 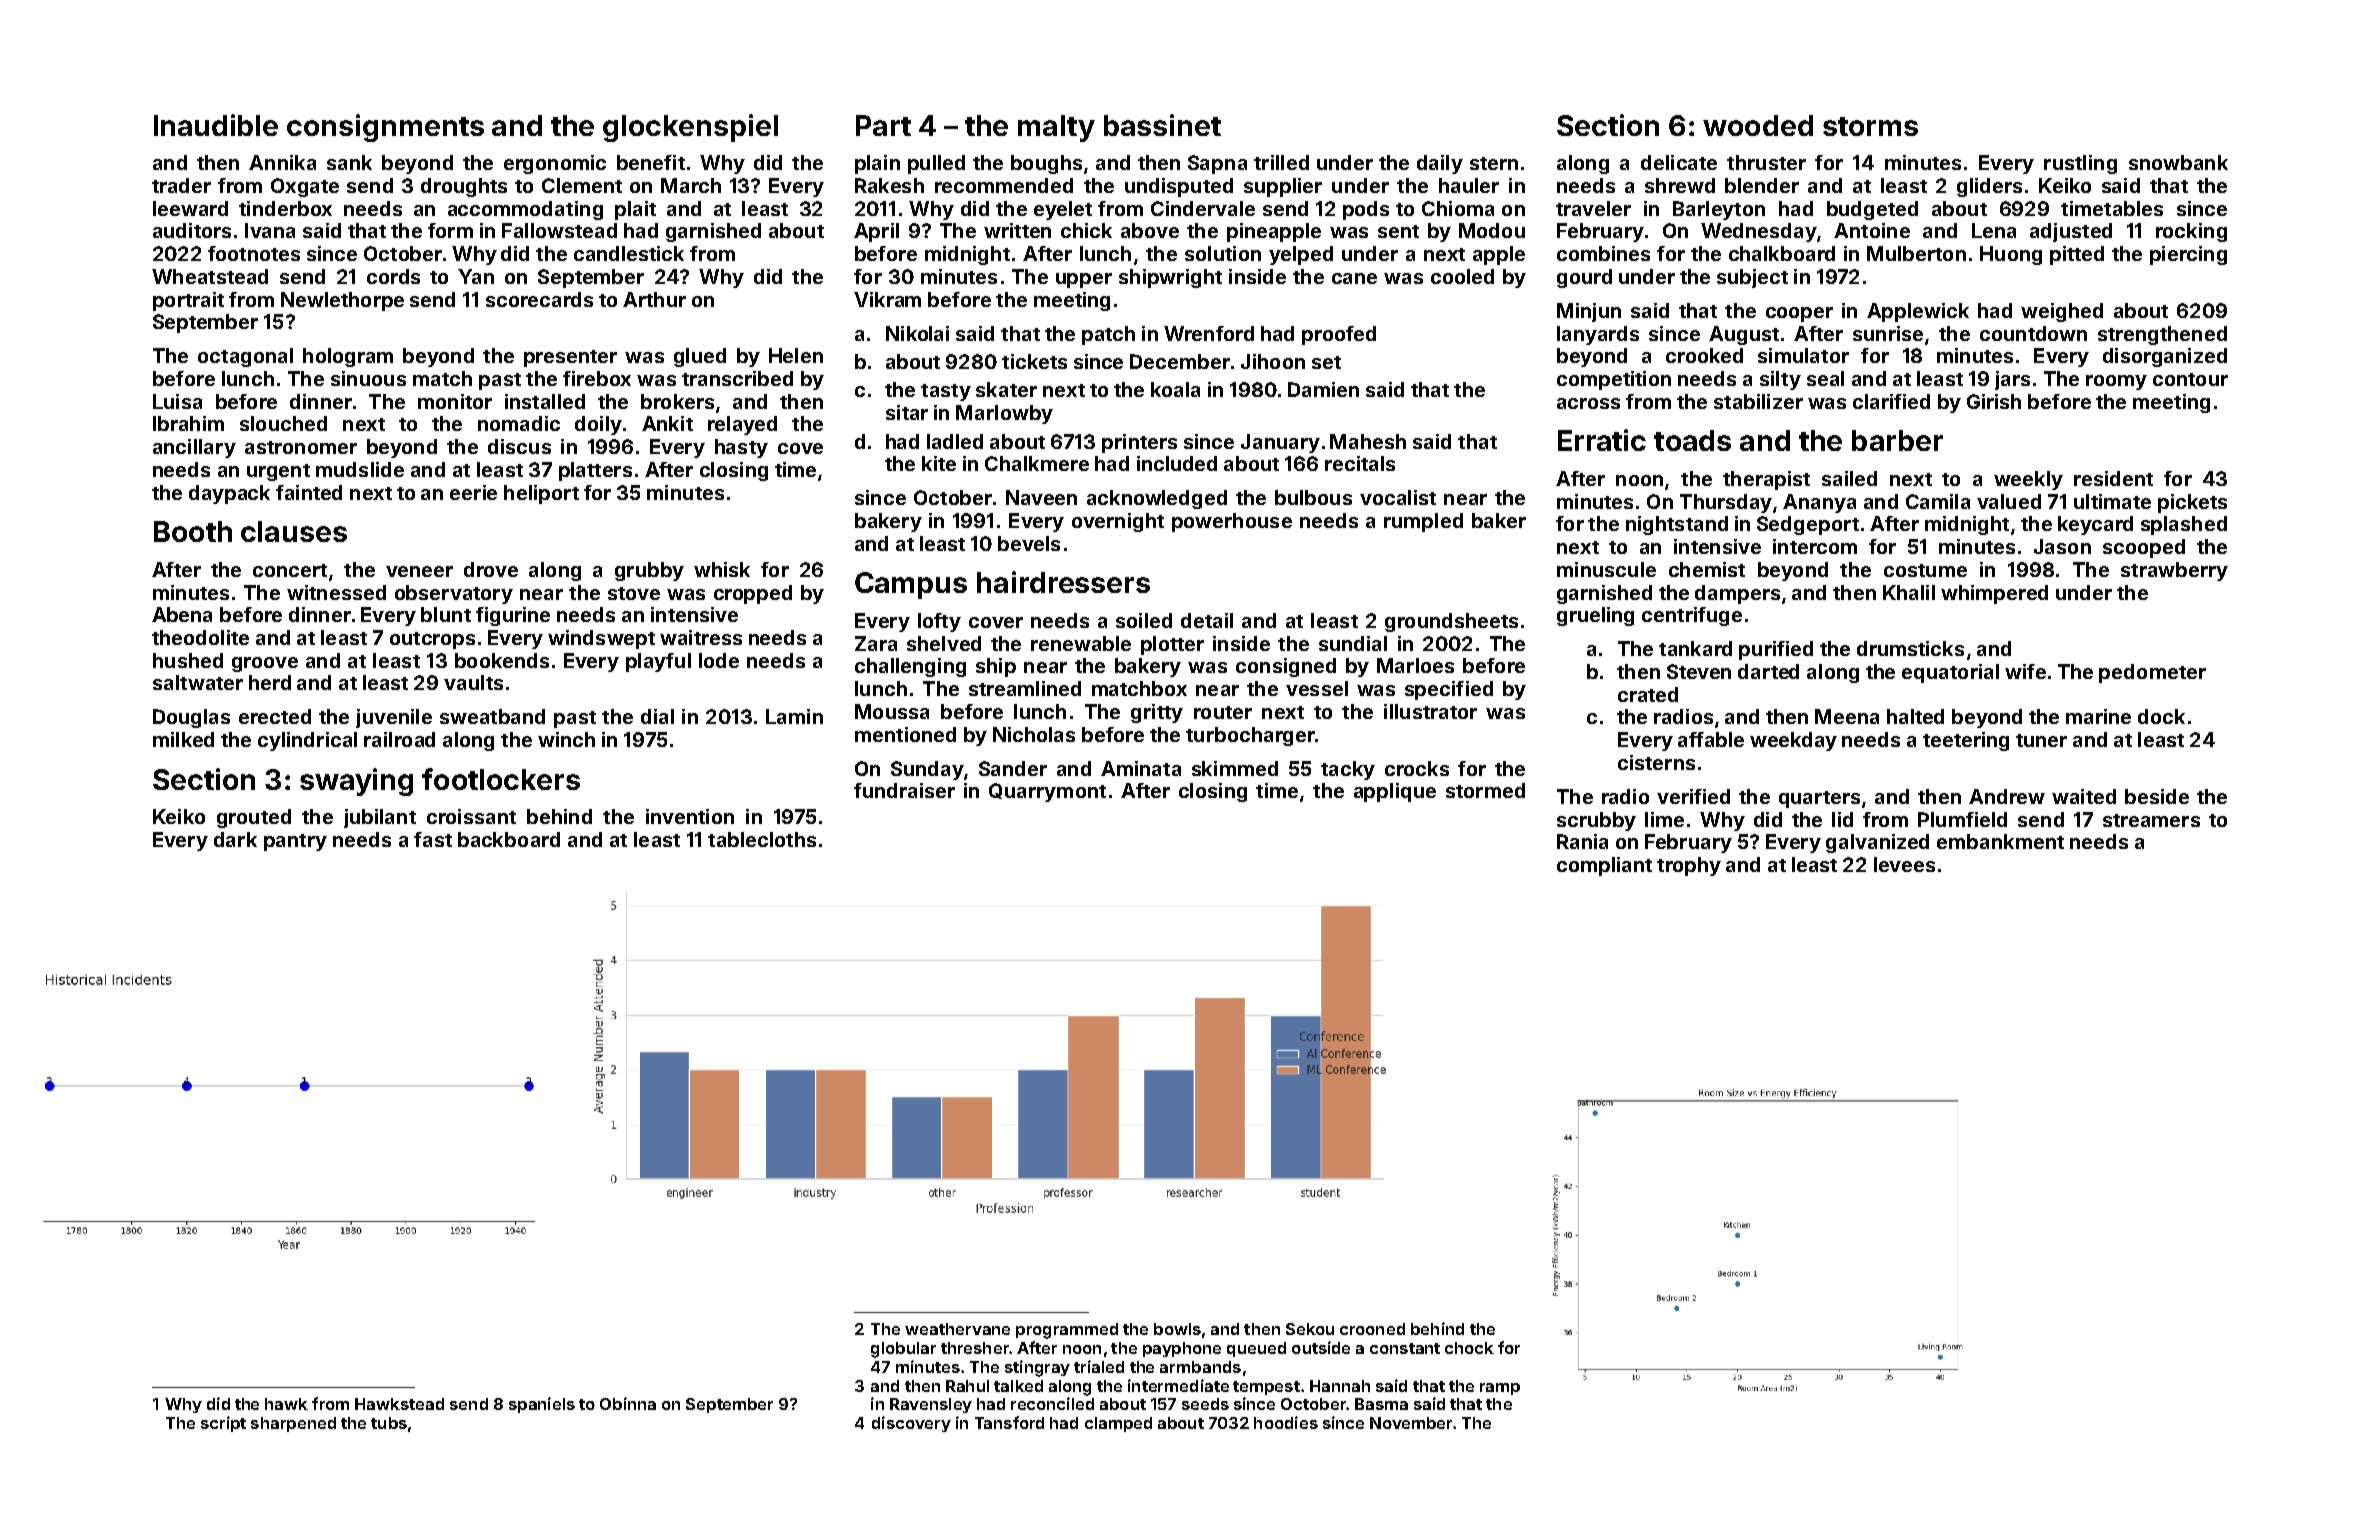 I want to click on bowls, so click(x=1177, y=1329).
